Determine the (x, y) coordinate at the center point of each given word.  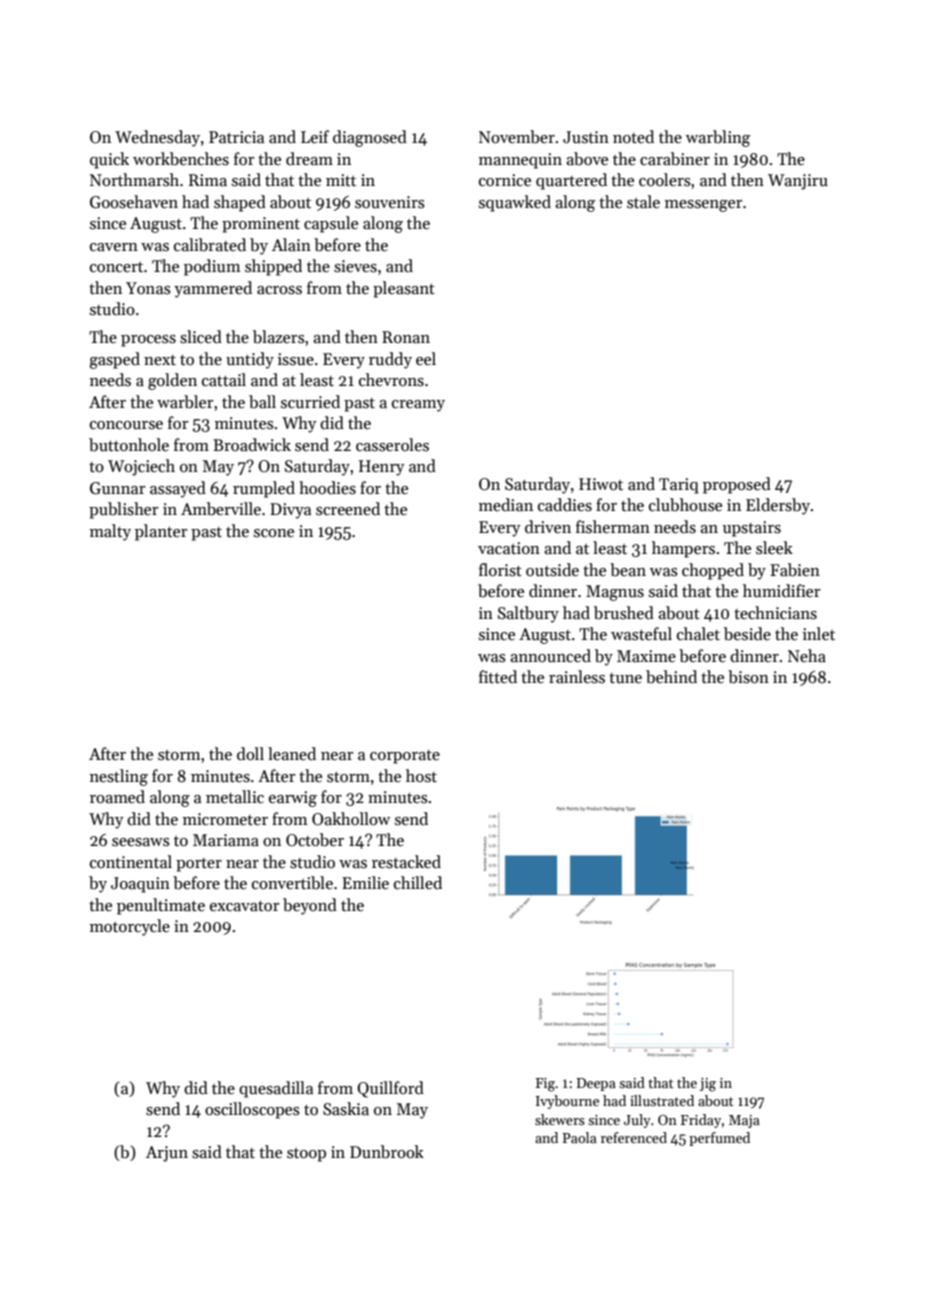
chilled (418, 883)
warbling (718, 138)
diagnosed (370, 138)
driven (548, 527)
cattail (224, 380)
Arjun (167, 1154)
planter (161, 532)
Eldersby (778, 506)
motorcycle (130, 927)
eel (426, 358)
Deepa (596, 1084)
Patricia (236, 137)
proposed (737, 485)
